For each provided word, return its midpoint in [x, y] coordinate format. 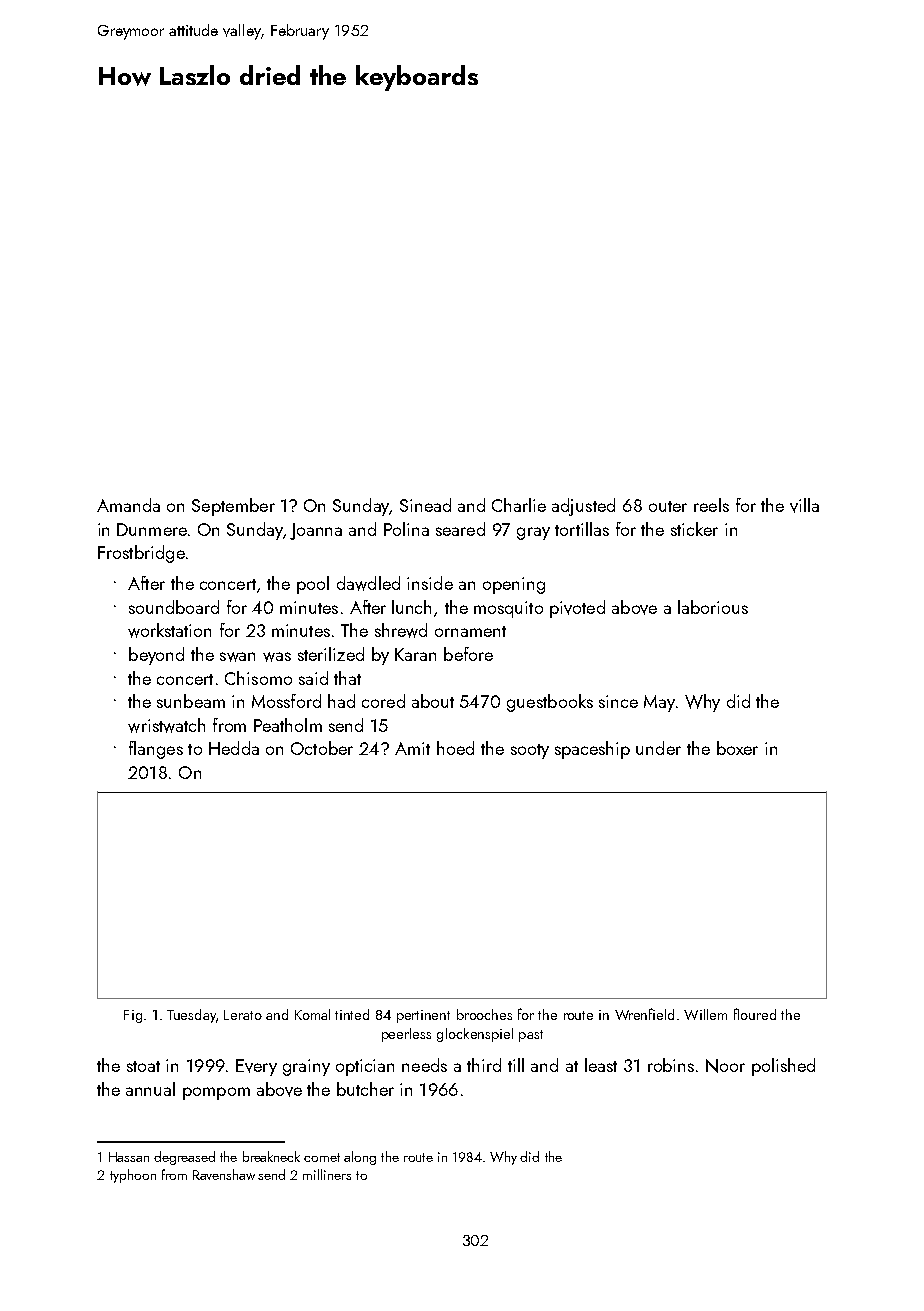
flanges [156, 750]
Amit [412, 748]
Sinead [425, 505]
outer [668, 506]
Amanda [128, 505]
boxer [737, 748]
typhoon [133, 1176]
